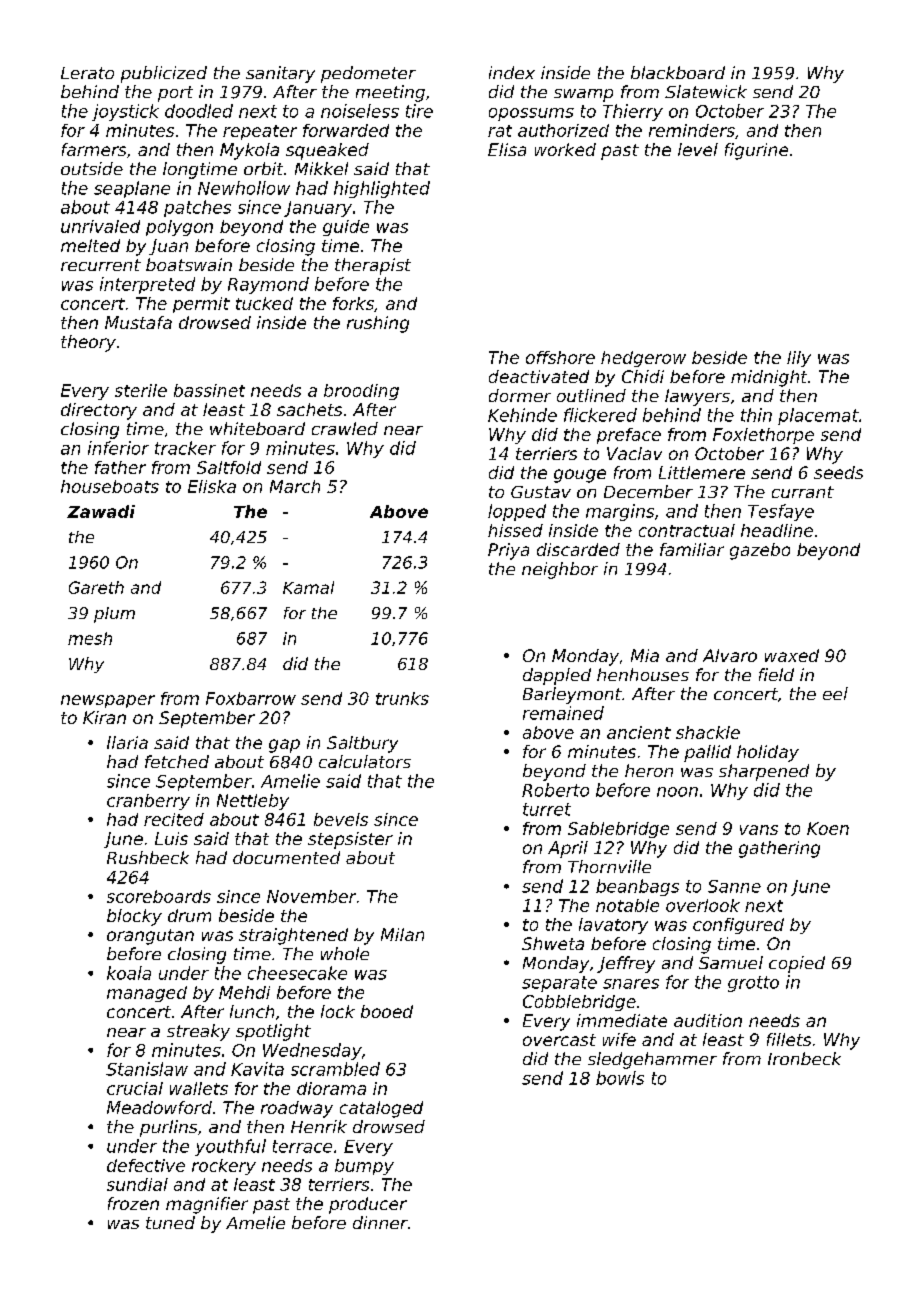 This screenshot has width=924, height=1314. What do you see at coordinates (251, 698) in the screenshot?
I see `Foxbarrow` at bounding box center [251, 698].
